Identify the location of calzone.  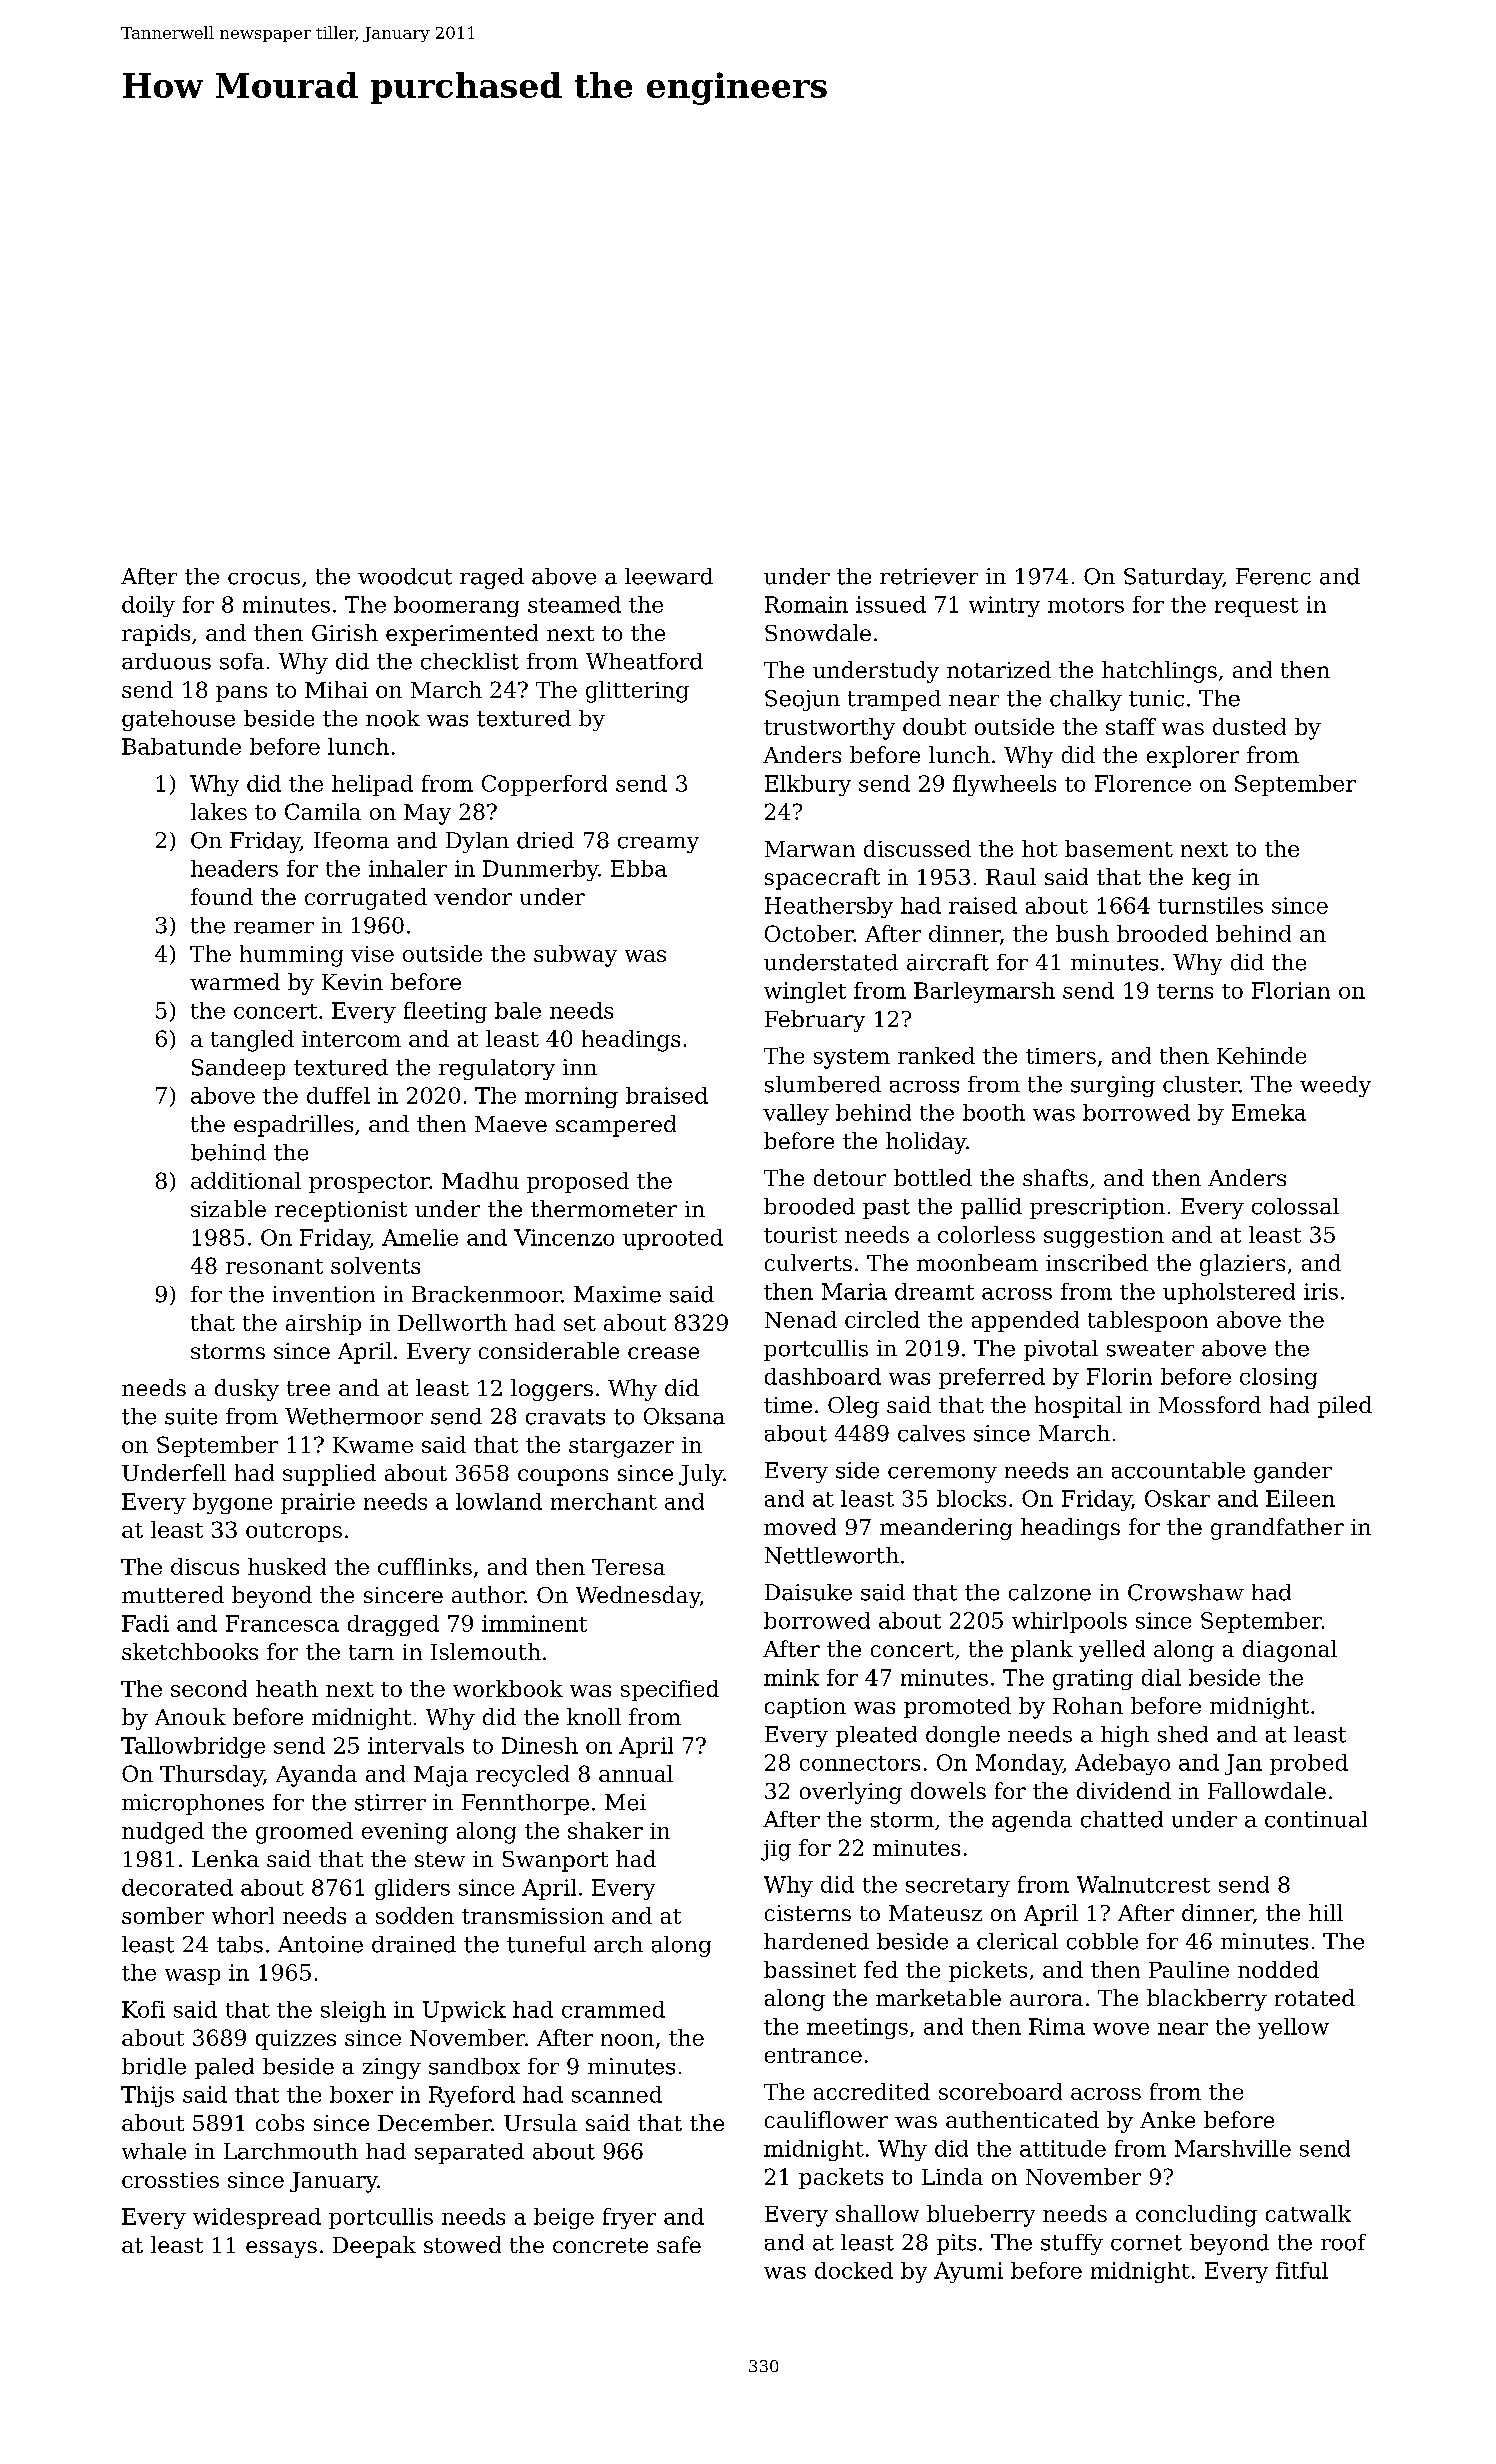
(1050, 1592).
